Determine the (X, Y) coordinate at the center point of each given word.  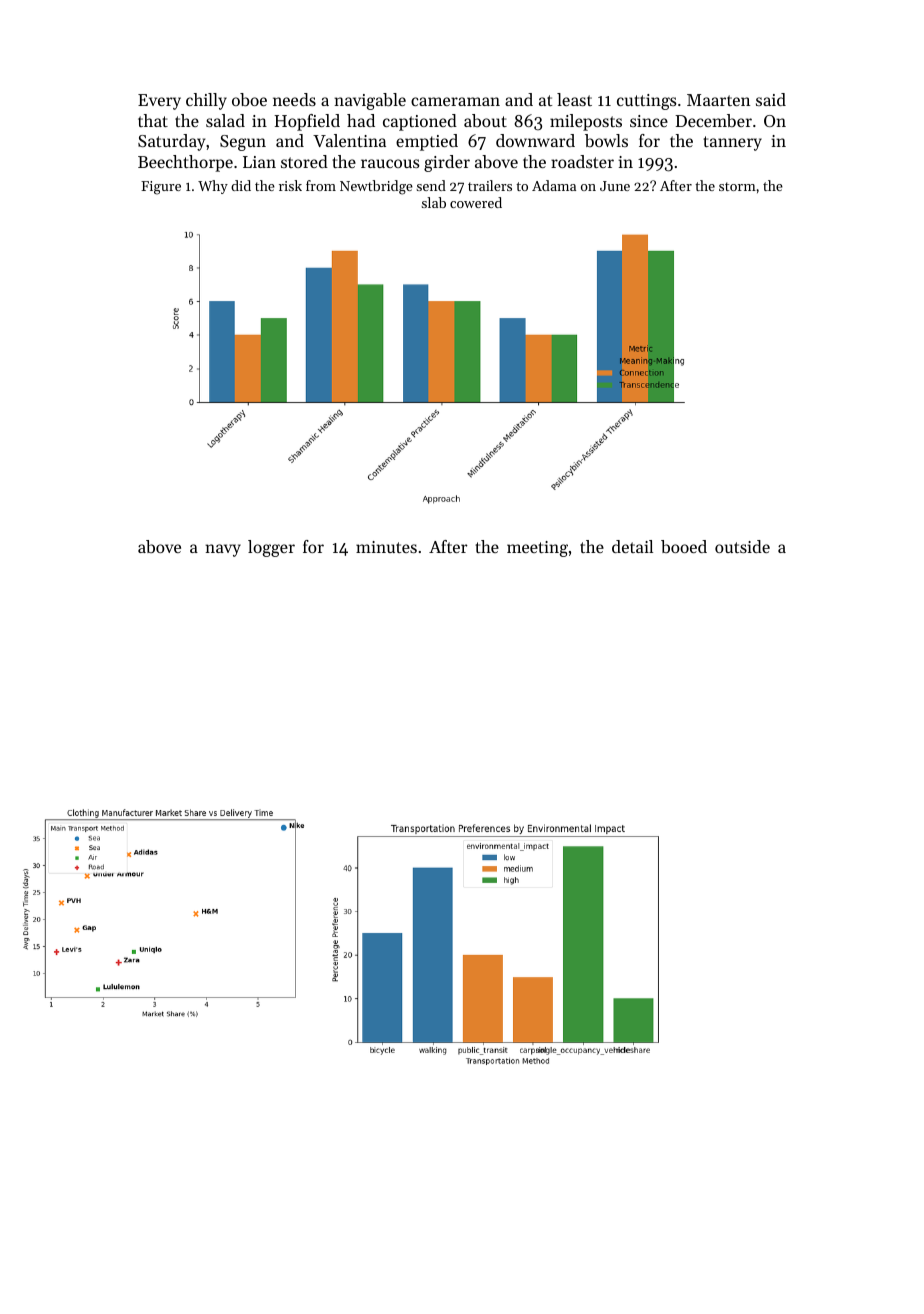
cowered (476, 202)
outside (742, 546)
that (153, 120)
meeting (537, 549)
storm (737, 186)
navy (223, 550)
